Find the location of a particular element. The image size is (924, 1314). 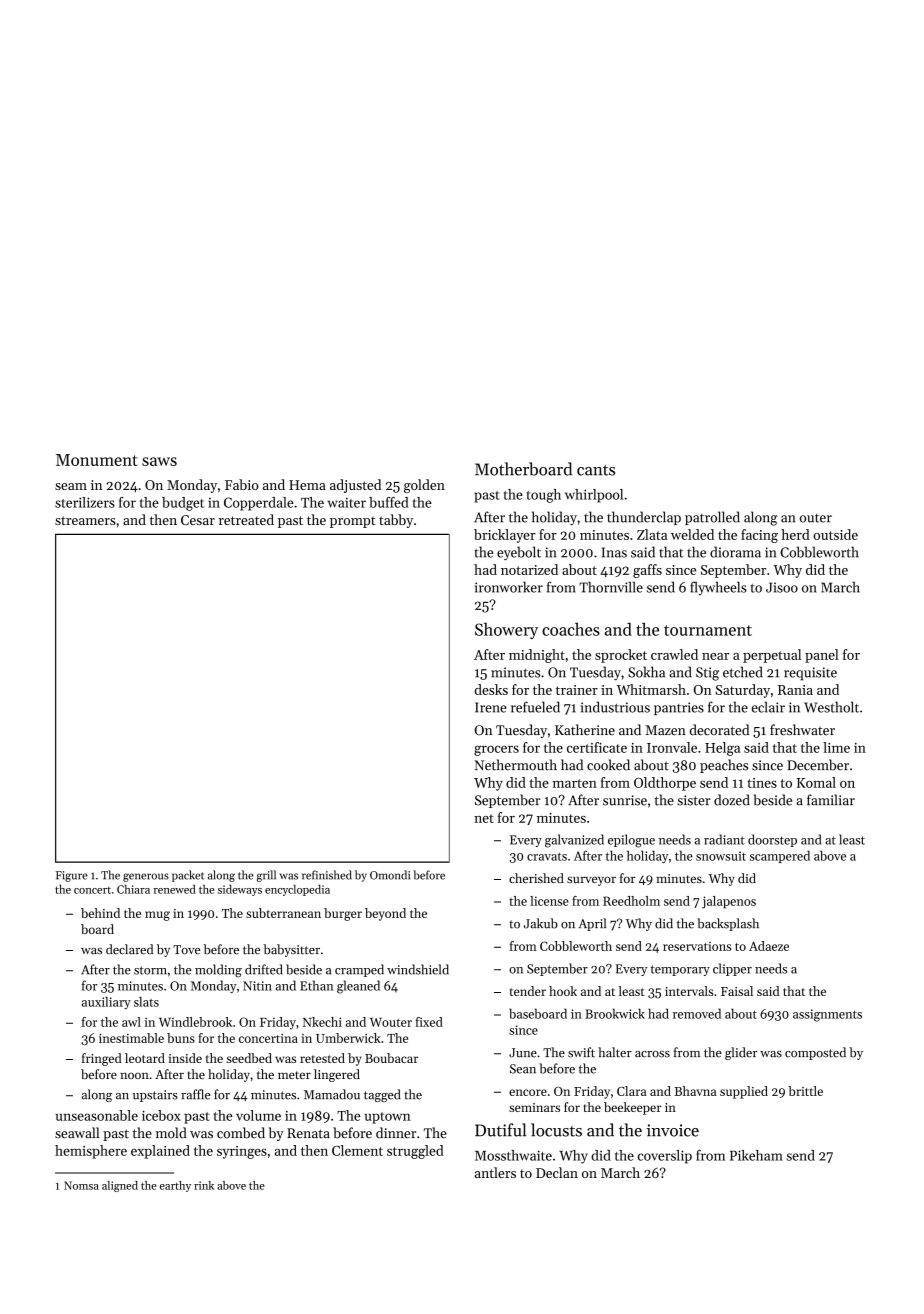

Windlebrook is located at coordinates (195, 1022).
